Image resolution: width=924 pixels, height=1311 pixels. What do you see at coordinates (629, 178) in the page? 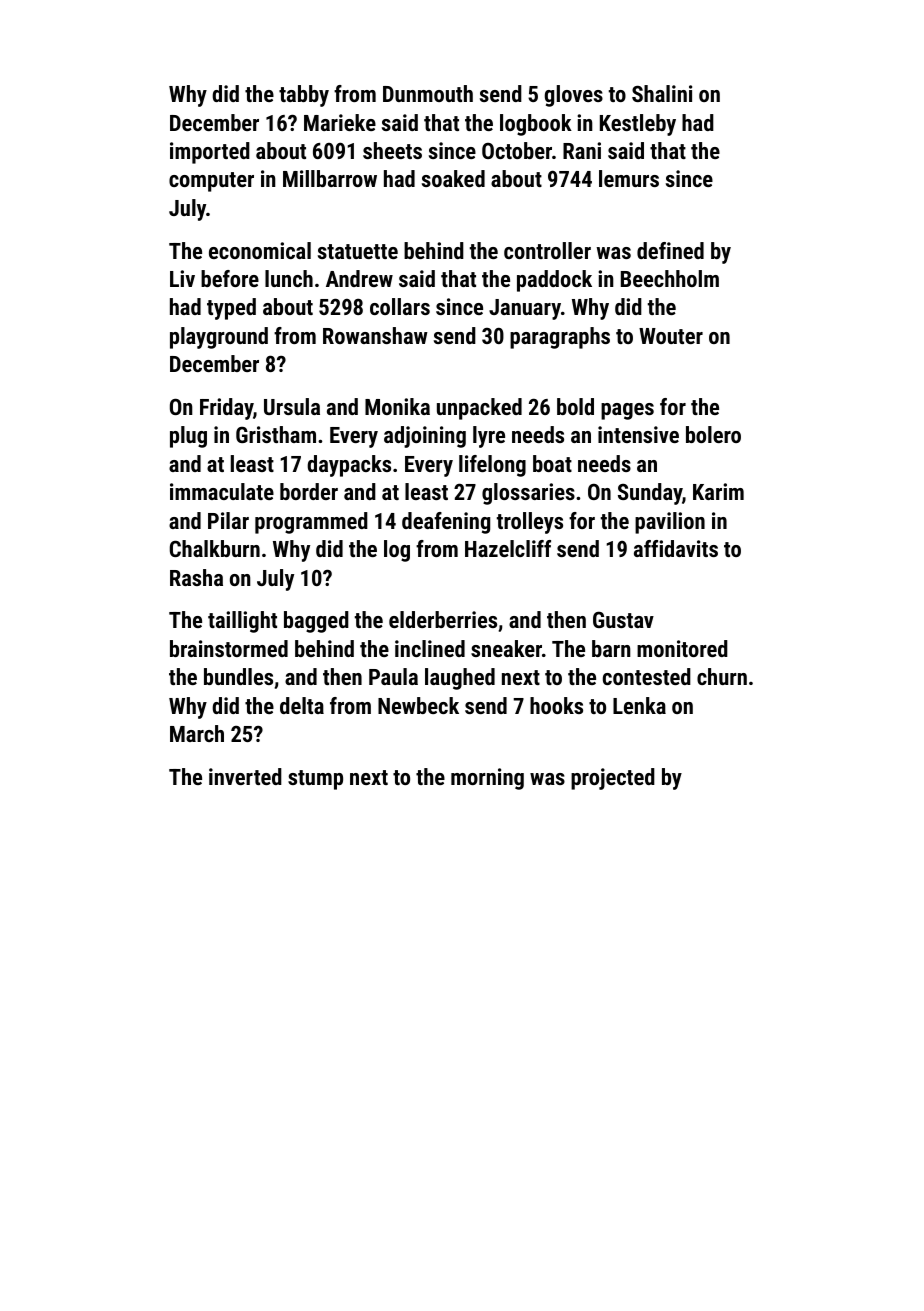
I see `lemurs` at bounding box center [629, 178].
